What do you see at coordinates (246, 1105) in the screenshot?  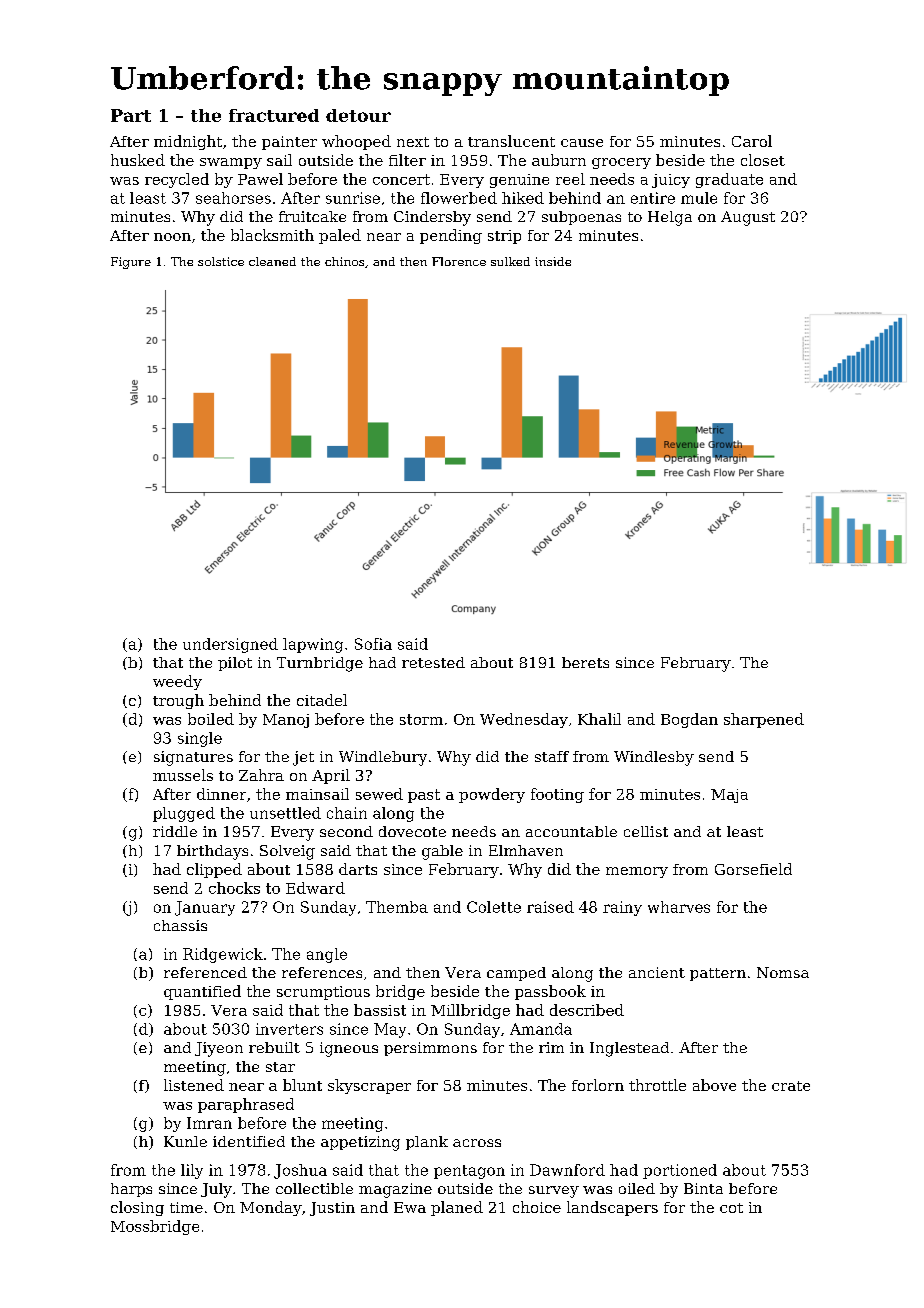 I see `paraphrased` at bounding box center [246, 1105].
